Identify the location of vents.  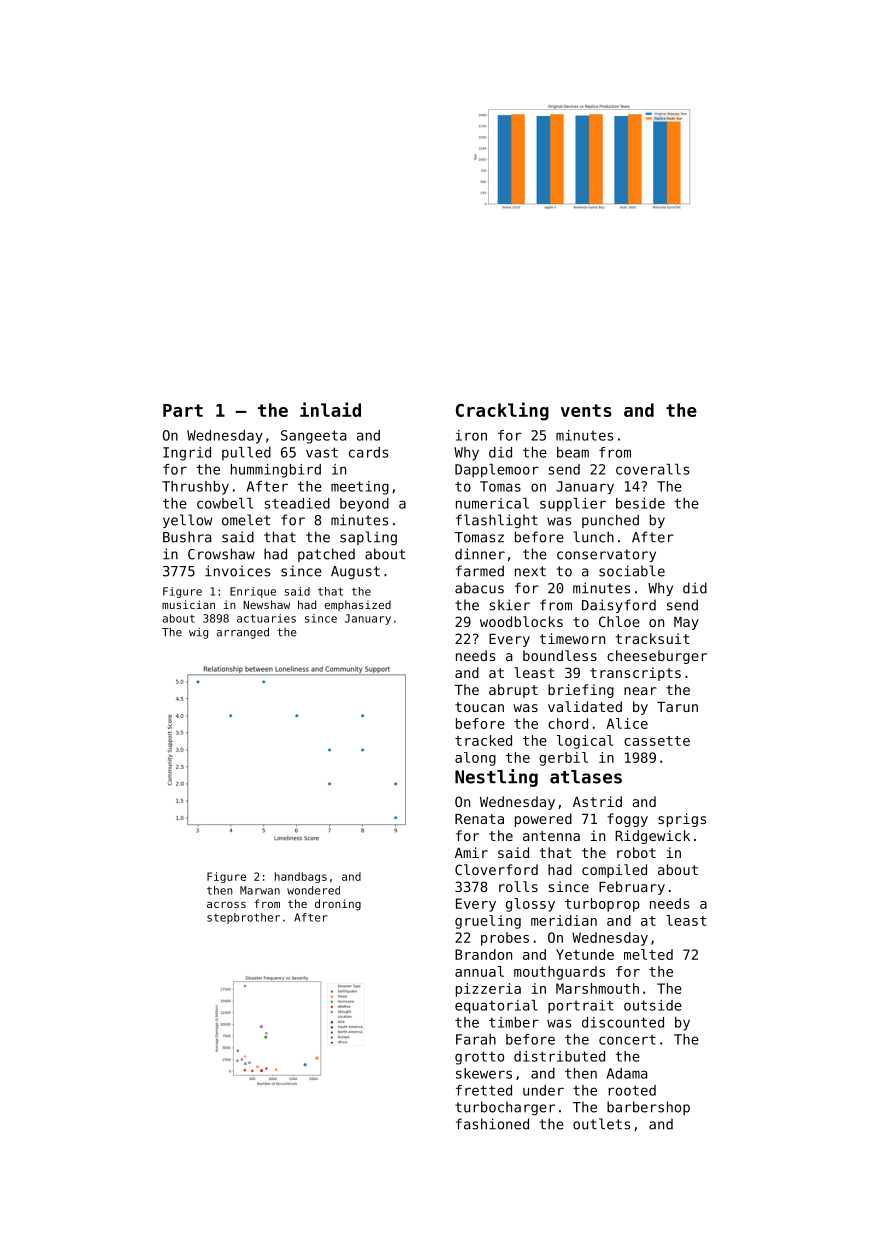
(586, 410).
